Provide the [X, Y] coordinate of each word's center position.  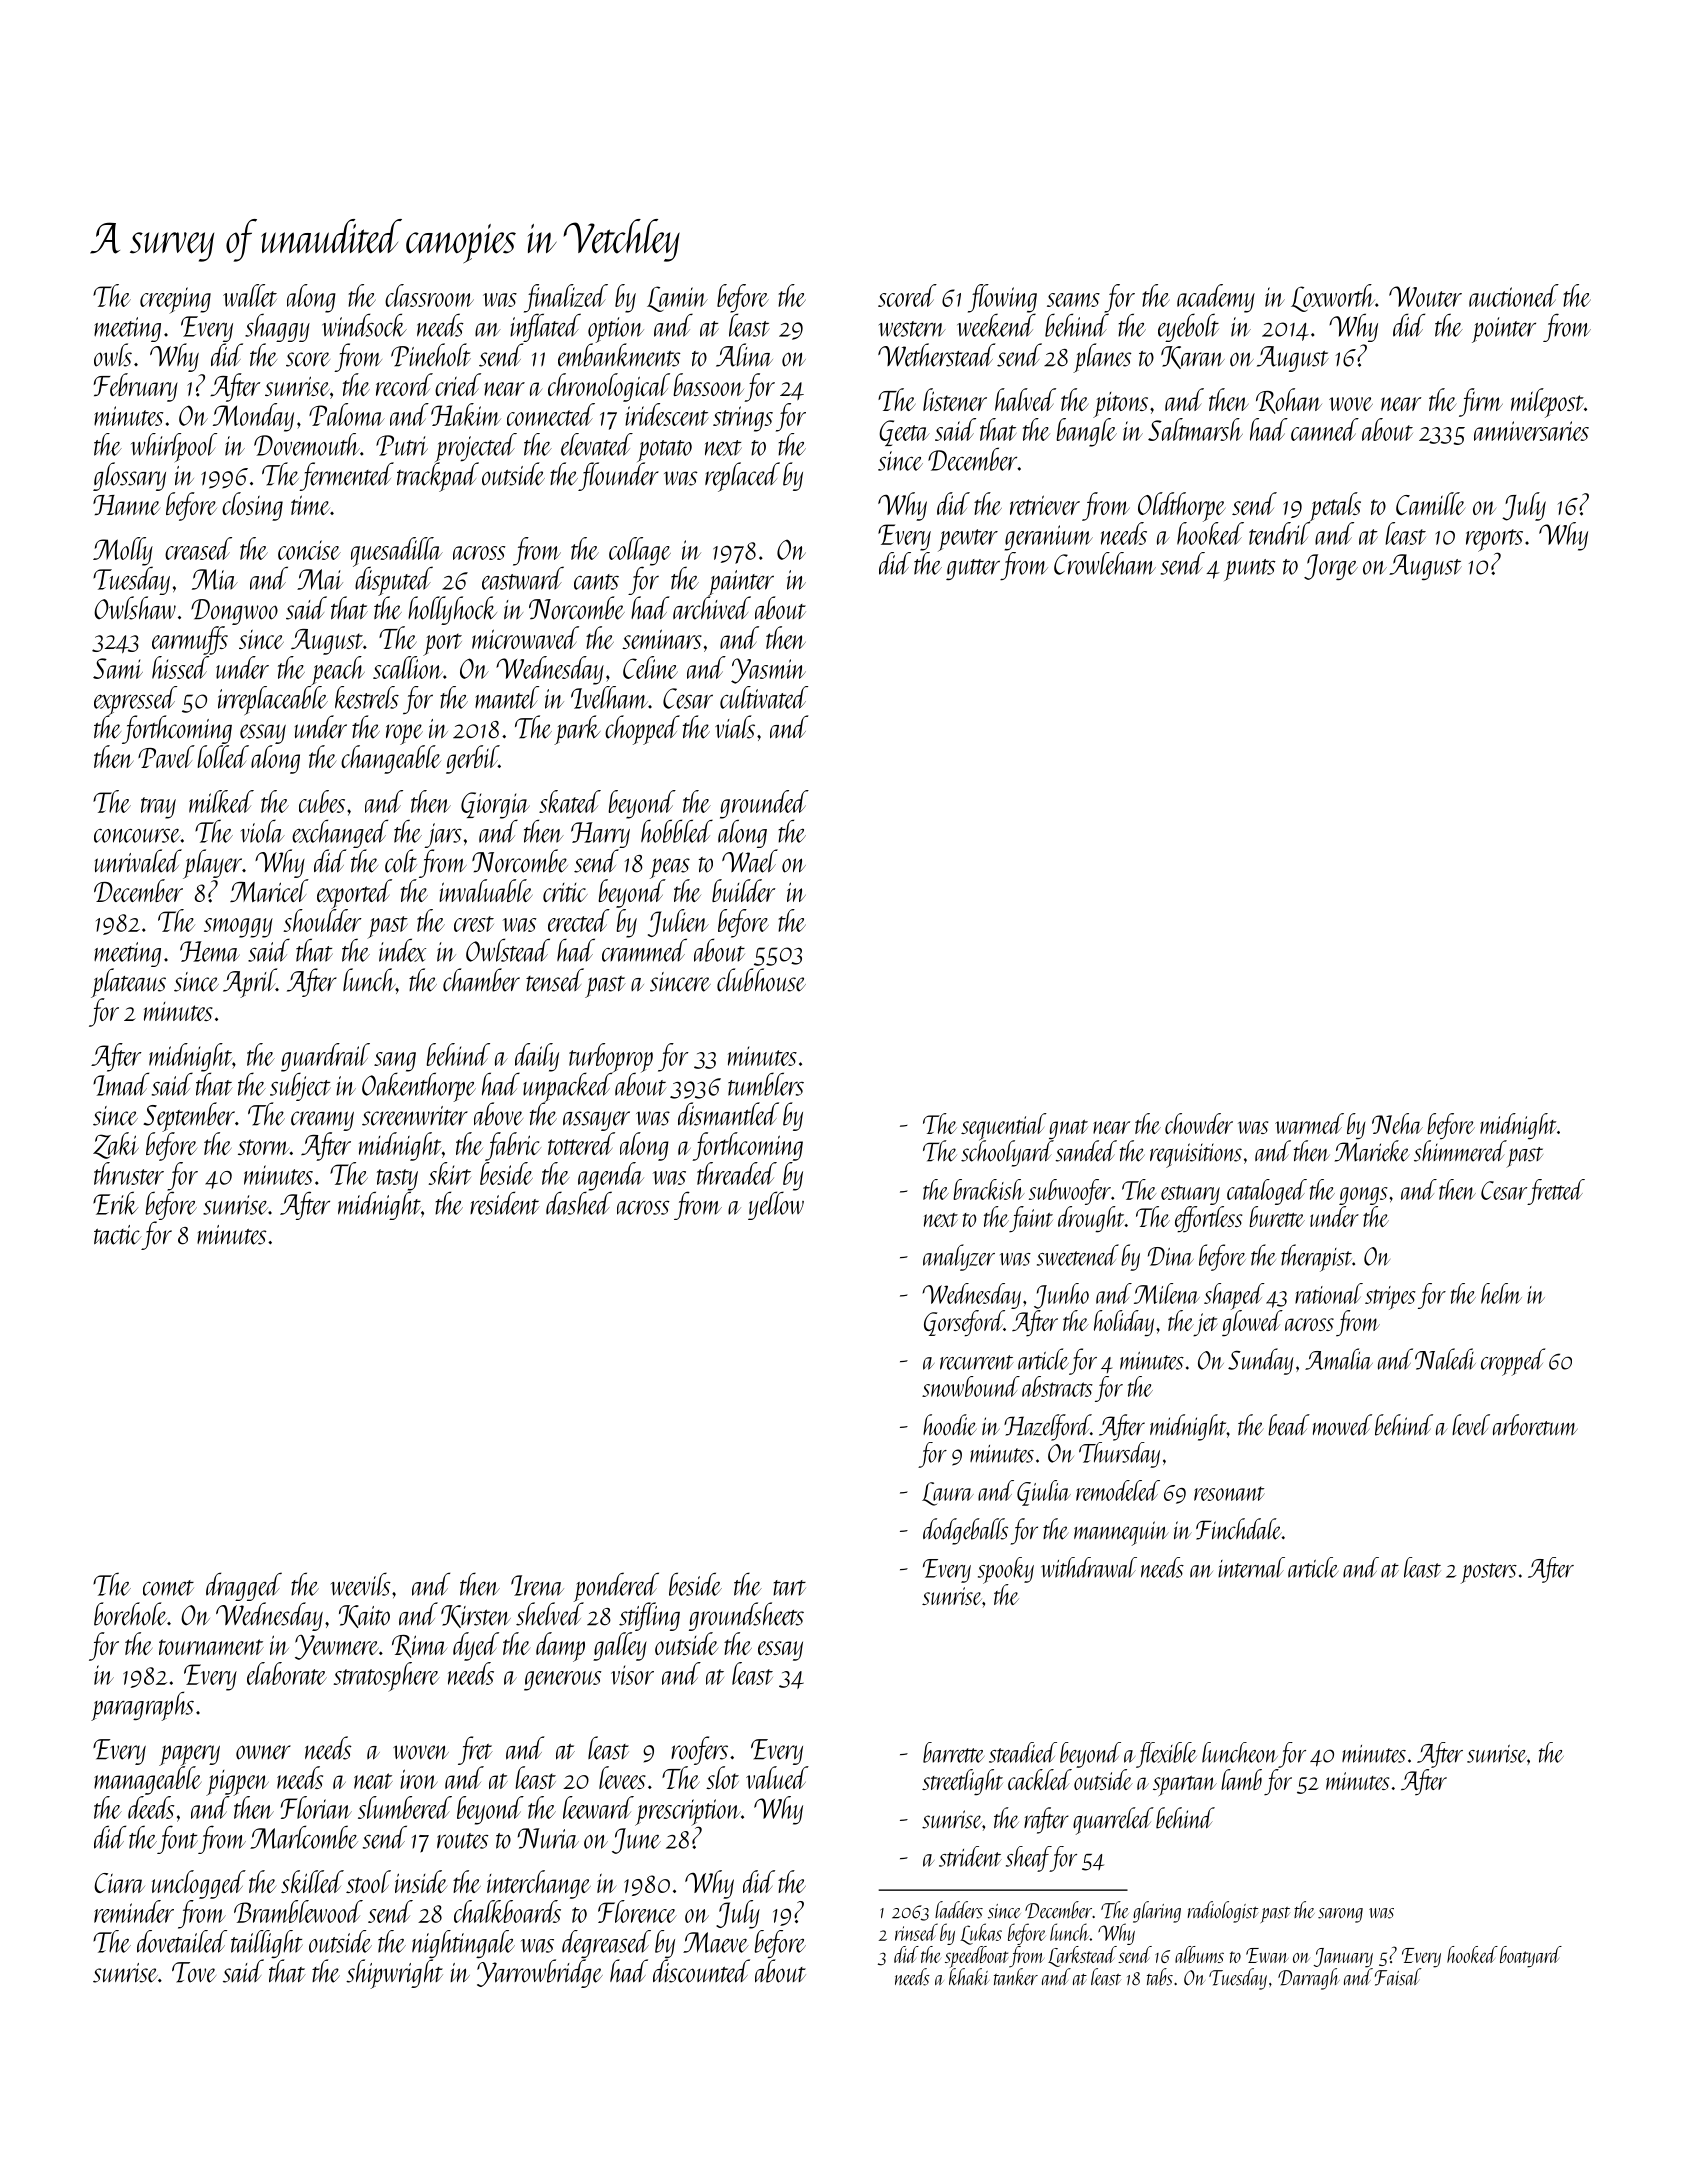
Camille [1430, 503]
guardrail [325, 1057]
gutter [973, 569]
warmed [1309, 1123]
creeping [175, 300]
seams [1073, 300]
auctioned [1514, 295]
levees [622, 1777]
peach [338, 671]
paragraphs [142, 1706]
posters [1489, 1573]
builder [743, 890]
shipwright [394, 1974]
